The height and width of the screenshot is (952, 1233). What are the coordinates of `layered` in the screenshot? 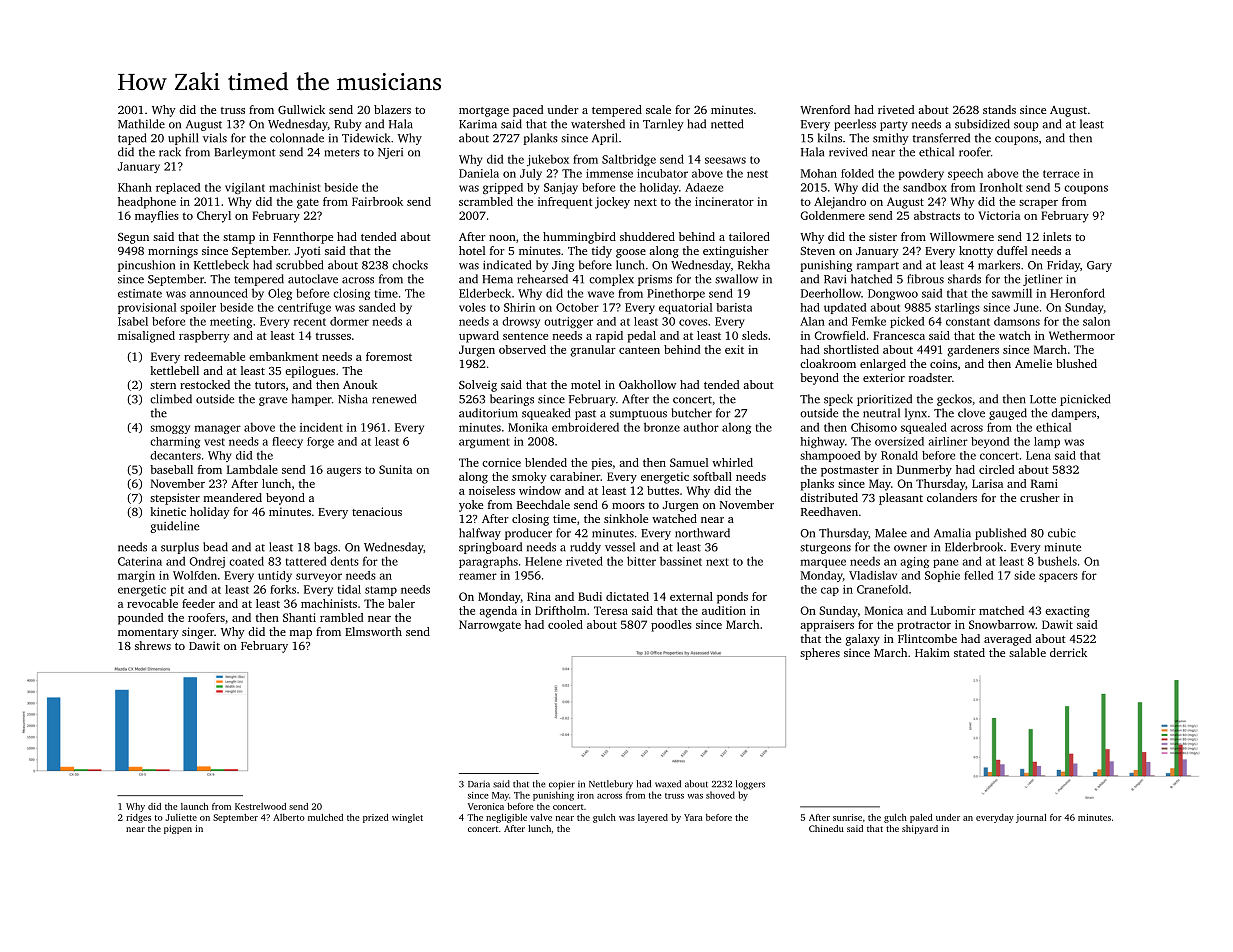 It's located at (653, 818).
